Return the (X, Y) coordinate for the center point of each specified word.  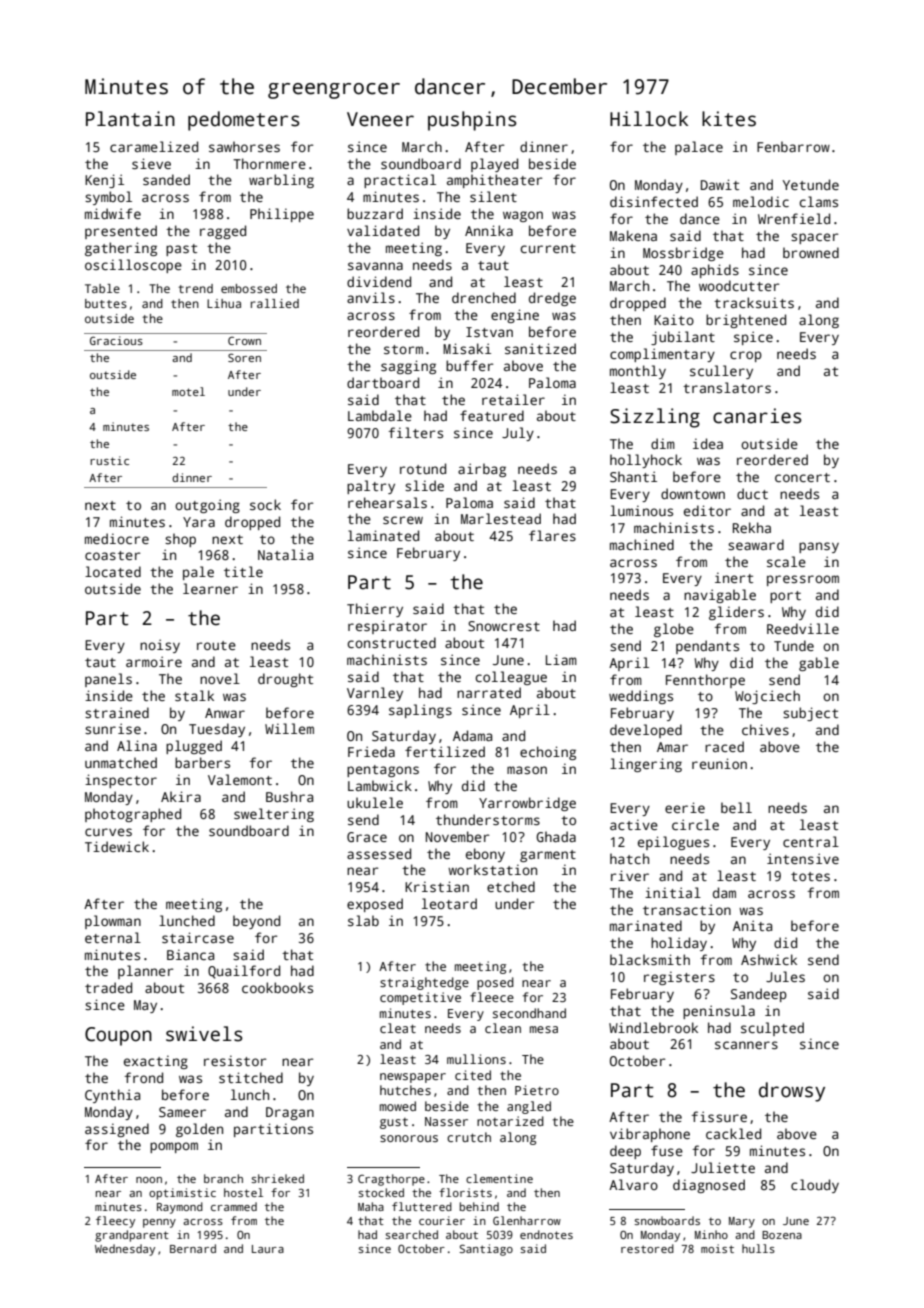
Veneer (380, 119)
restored (647, 1248)
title (243, 571)
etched (511, 886)
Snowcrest (504, 626)
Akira (181, 796)
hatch (629, 858)
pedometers (244, 121)
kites (729, 119)
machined (642, 544)
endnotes (546, 1234)
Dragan (290, 1113)
